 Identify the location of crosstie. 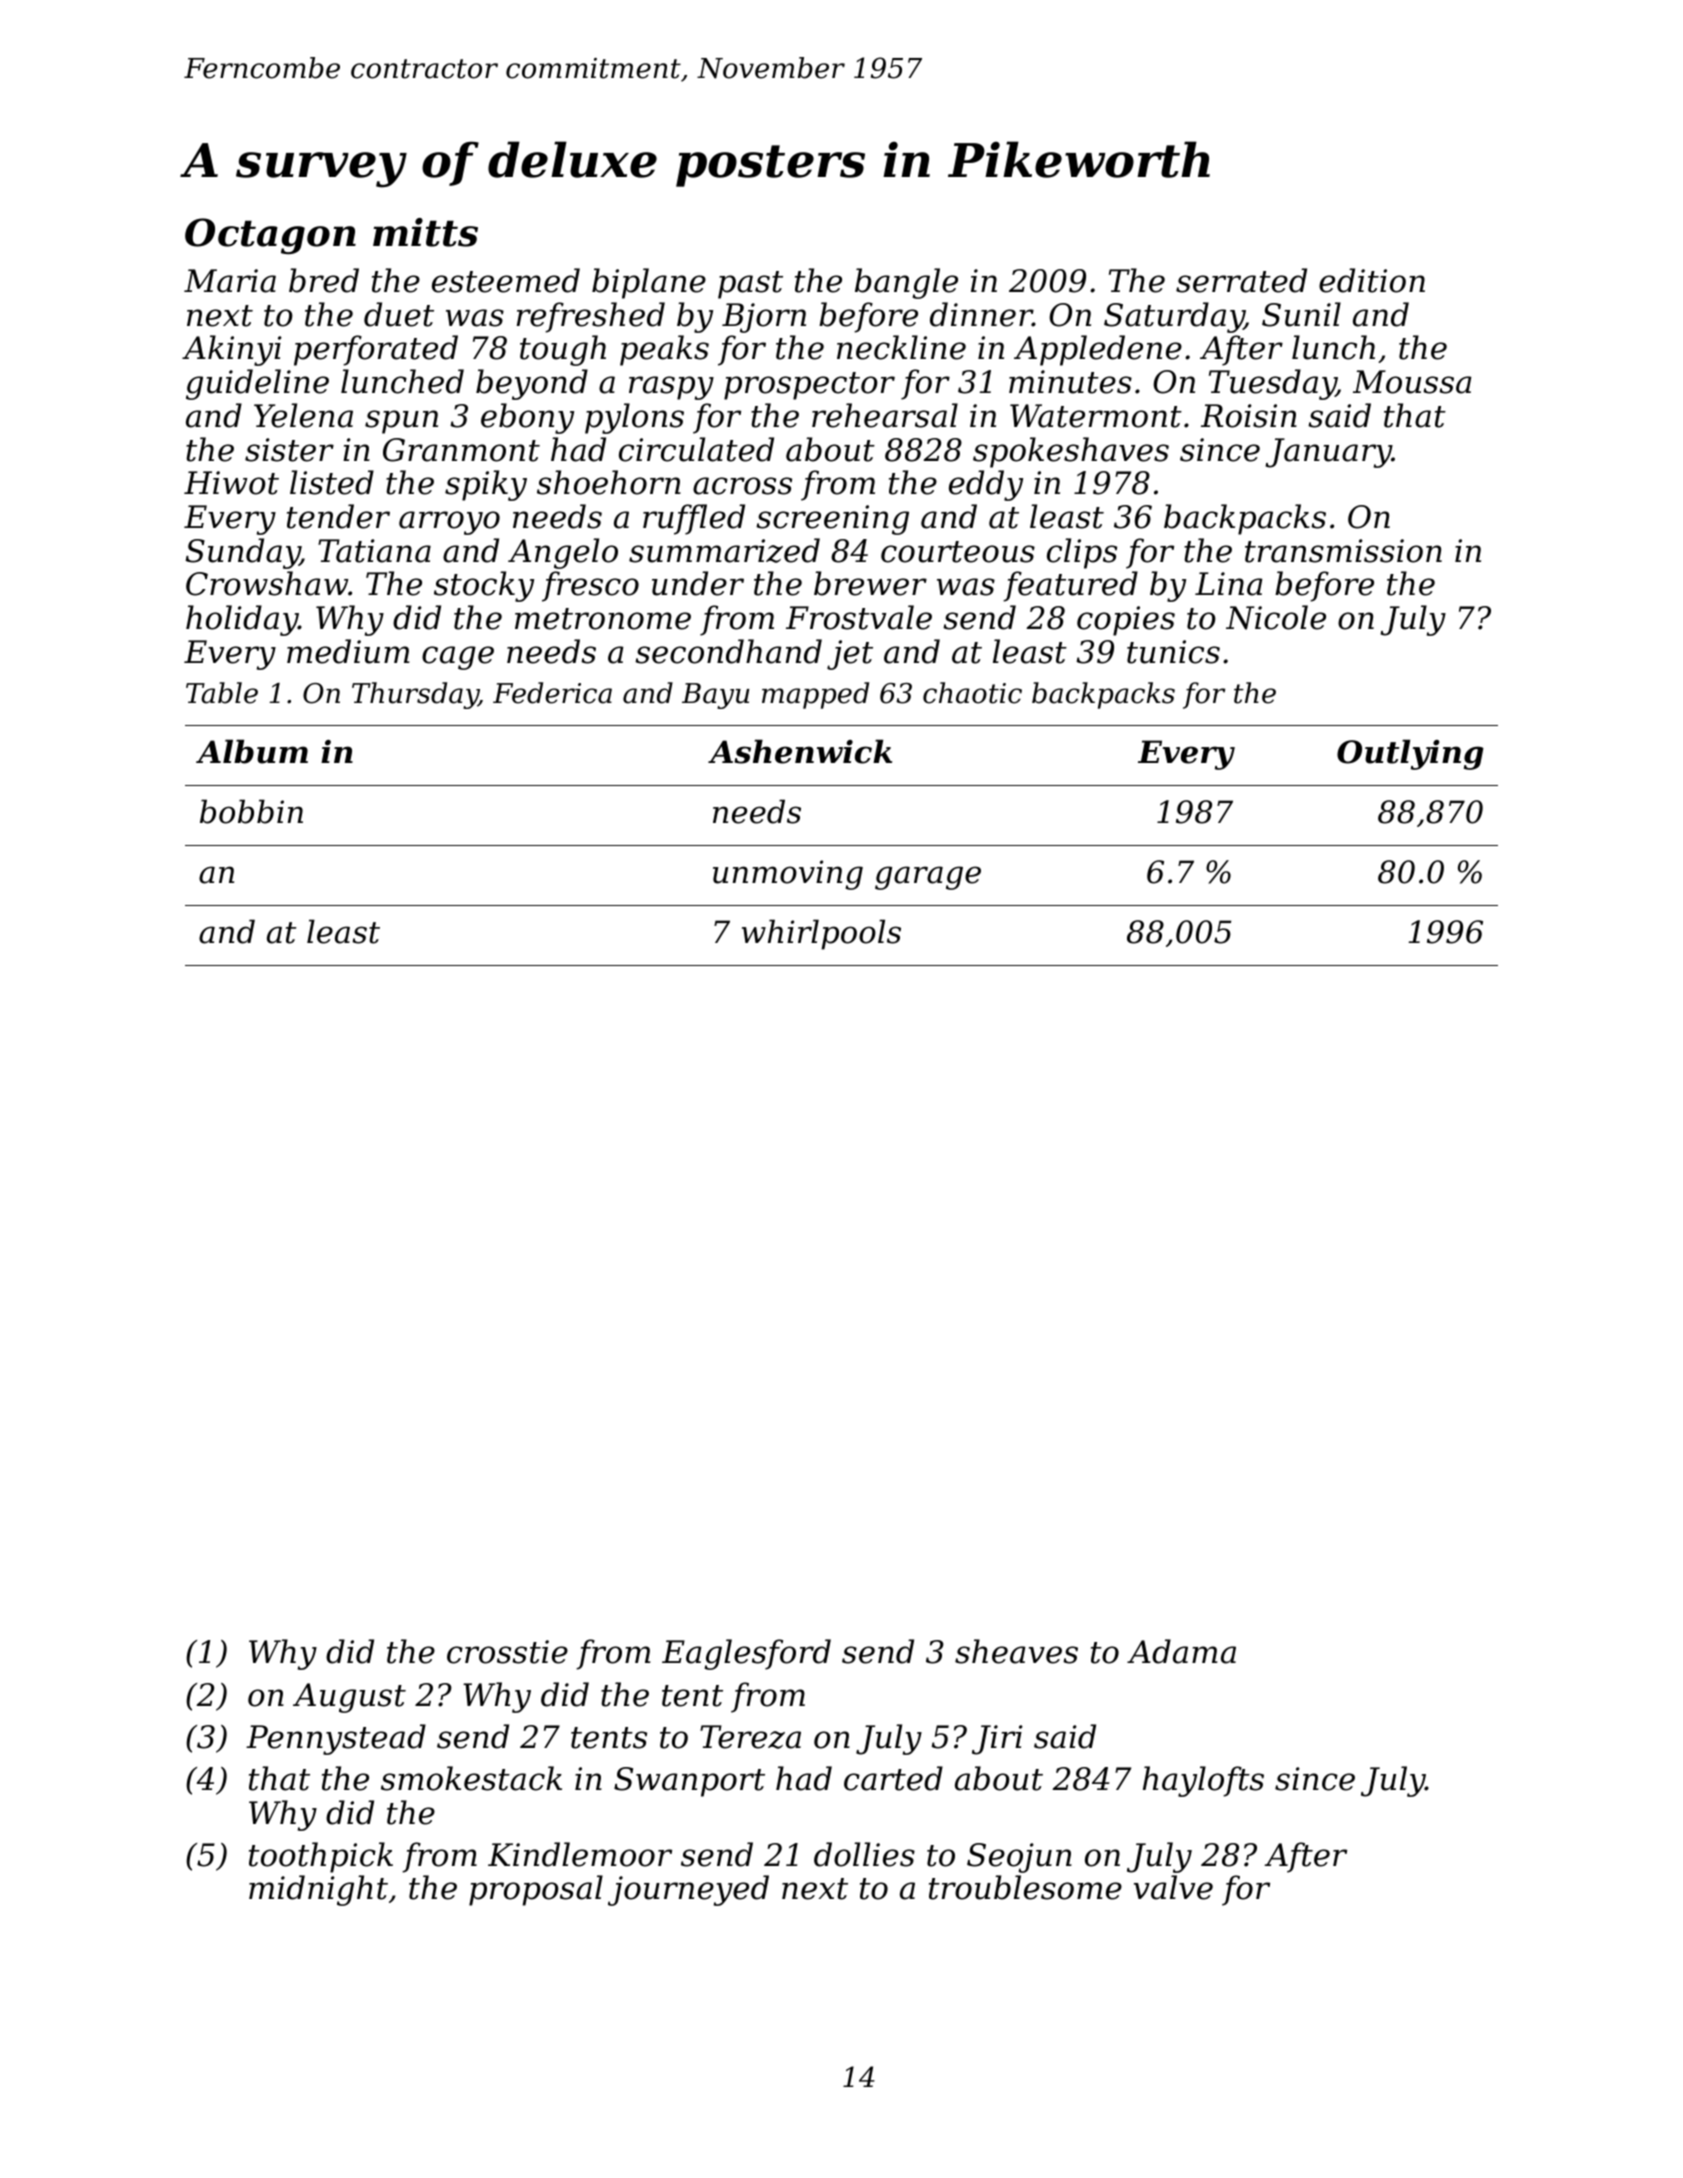
(507, 1652).
